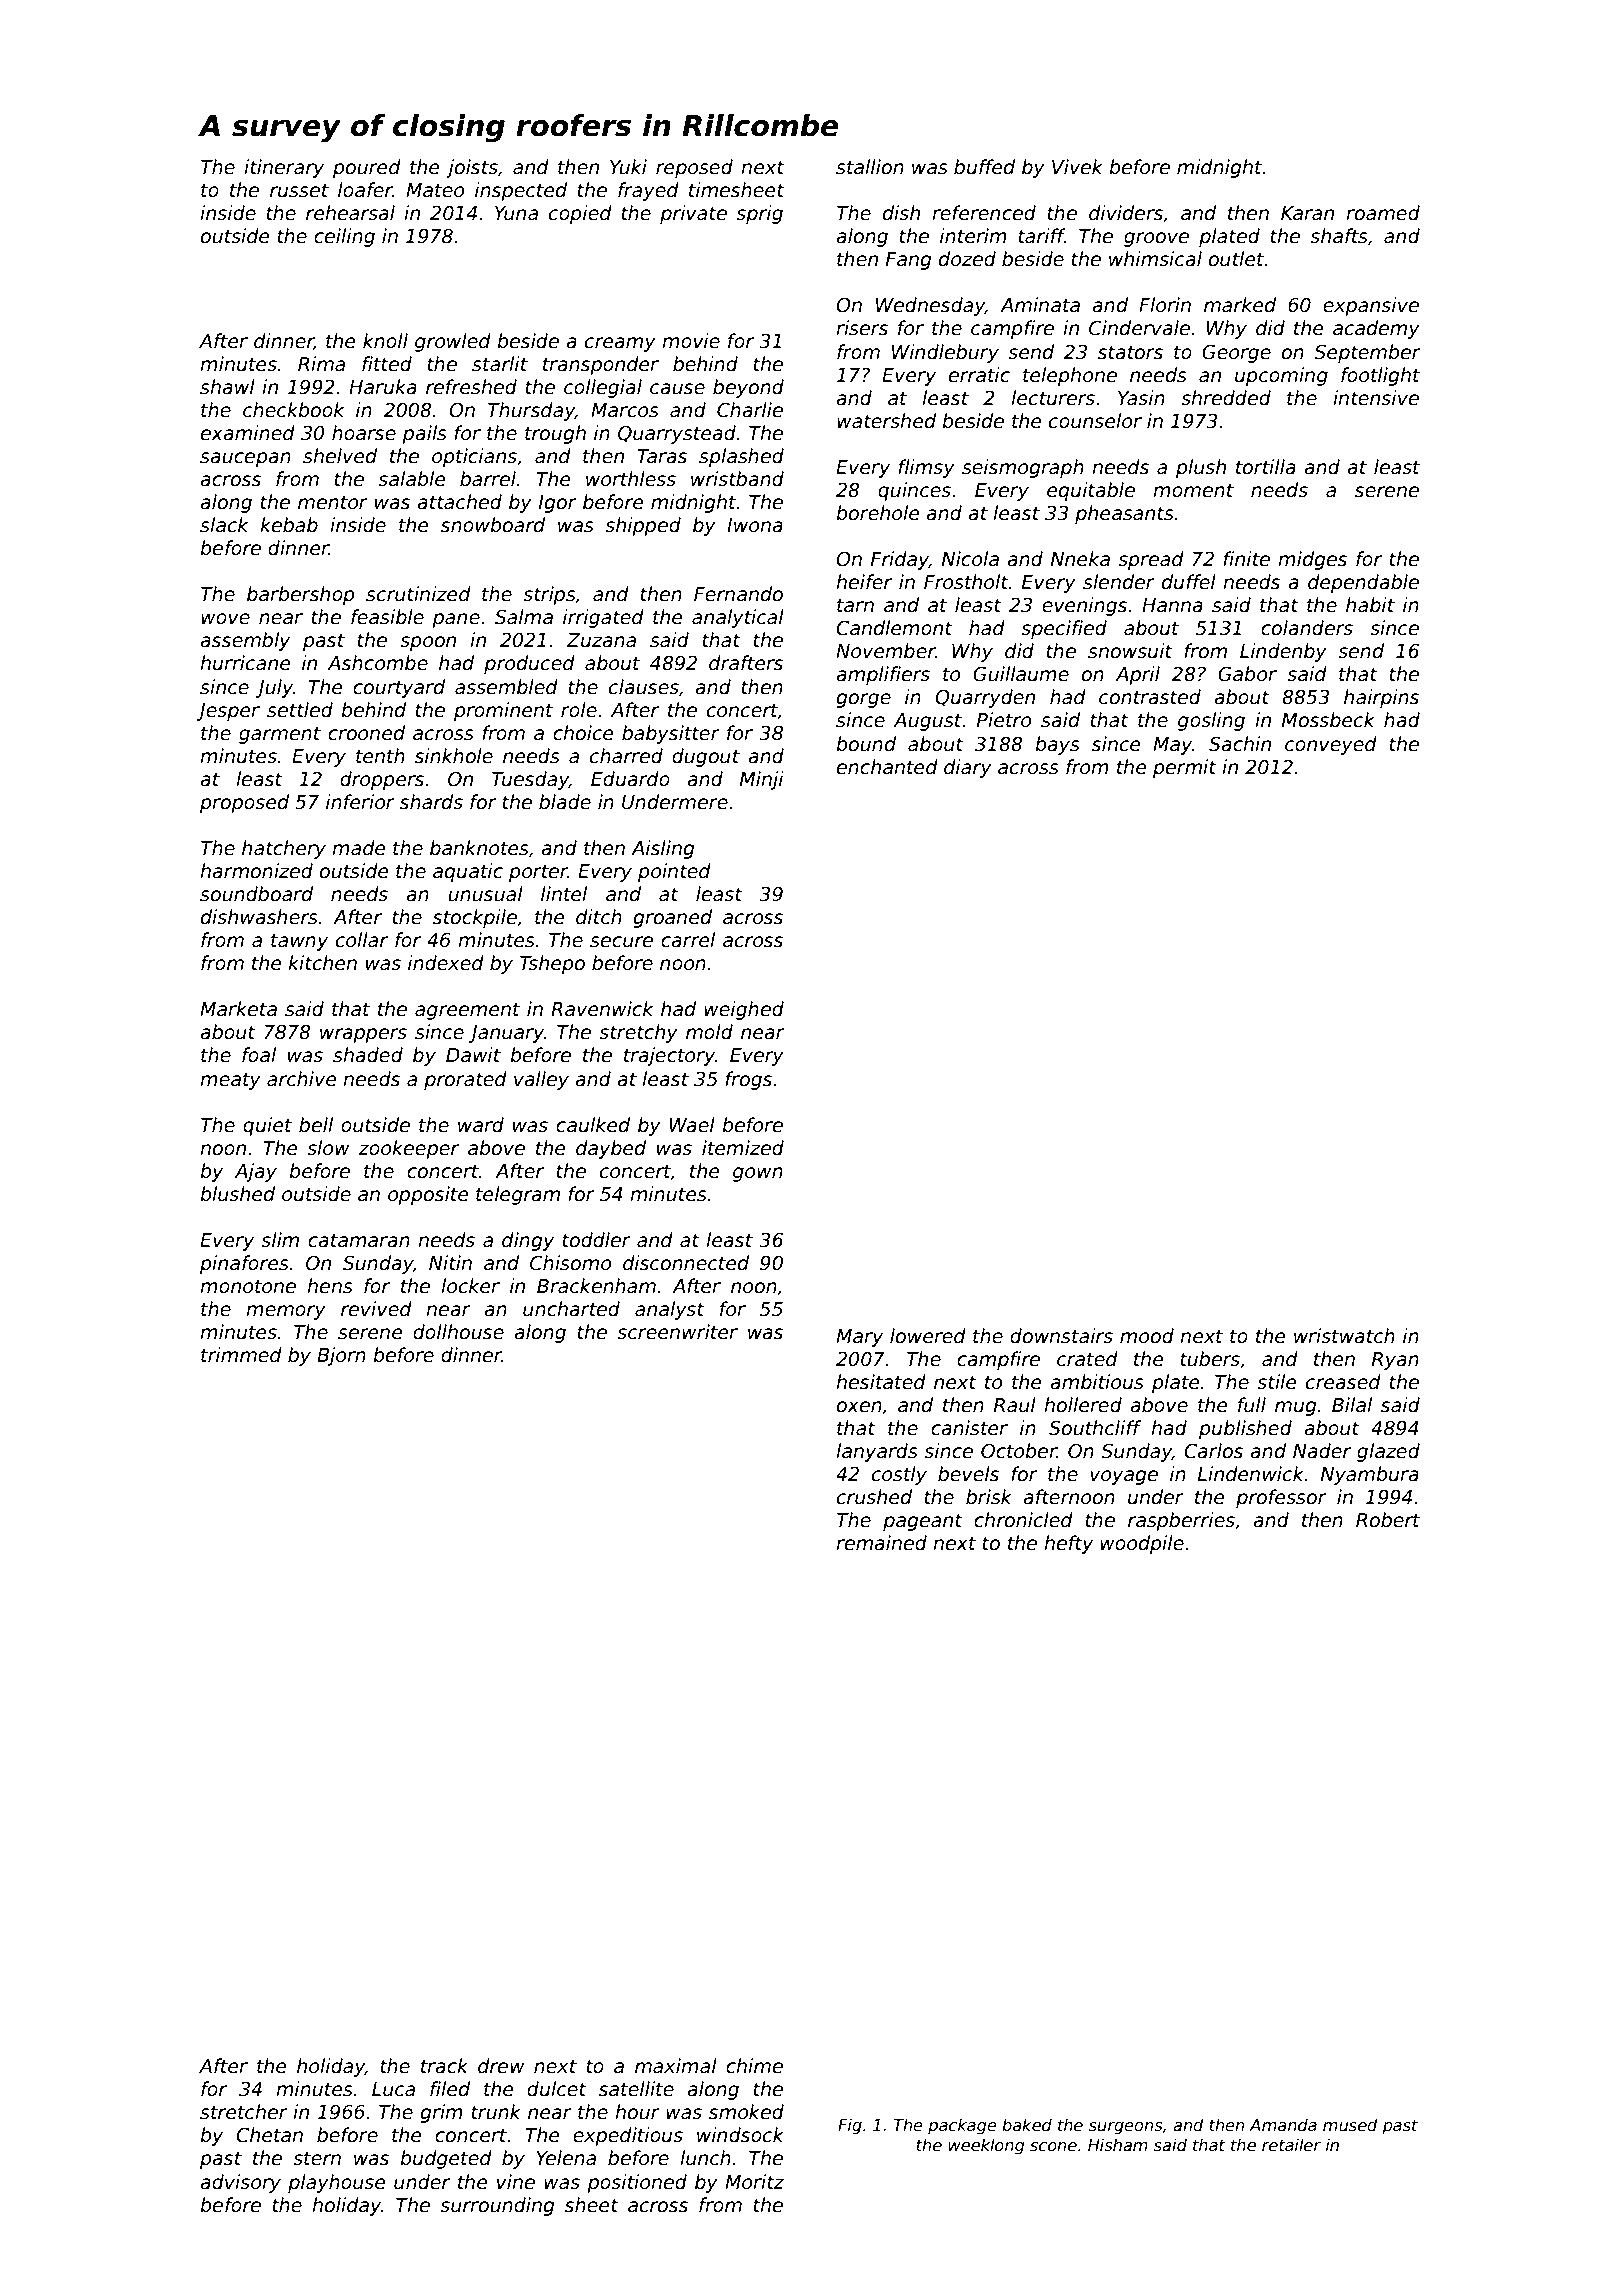 The image size is (1620, 2292). Describe the element at coordinates (337, 2183) in the image. I see `playhouse` at that location.
